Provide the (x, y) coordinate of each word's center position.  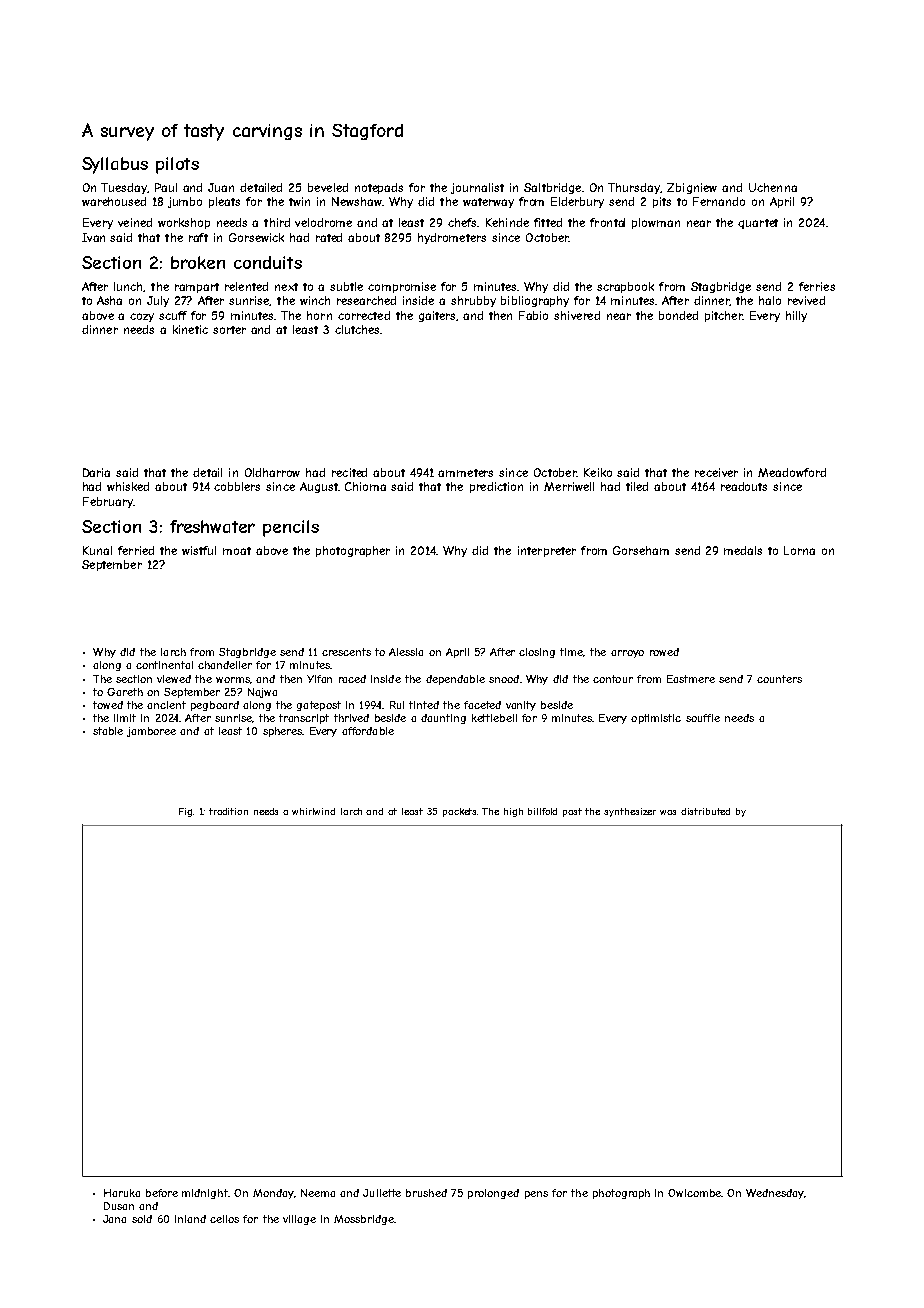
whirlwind (313, 811)
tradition (228, 811)
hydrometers (452, 238)
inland (190, 1219)
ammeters (465, 473)
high (513, 812)
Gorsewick (256, 237)
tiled (637, 486)
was (668, 812)
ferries (817, 286)
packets (460, 812)
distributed (705, 811)
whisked (128, 486)
